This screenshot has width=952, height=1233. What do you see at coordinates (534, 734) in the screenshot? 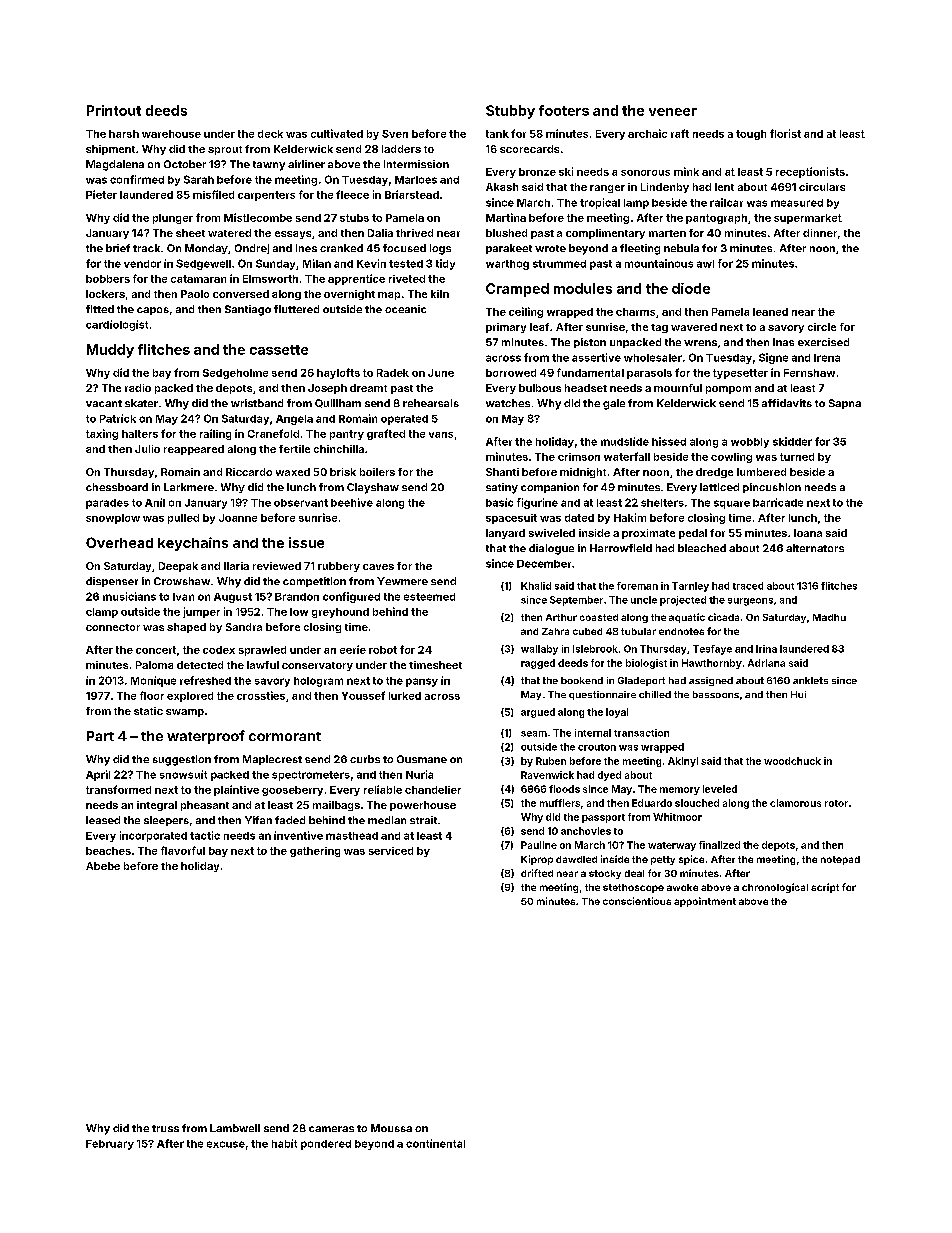
I see `seam` at bounding box center [534, 734].
